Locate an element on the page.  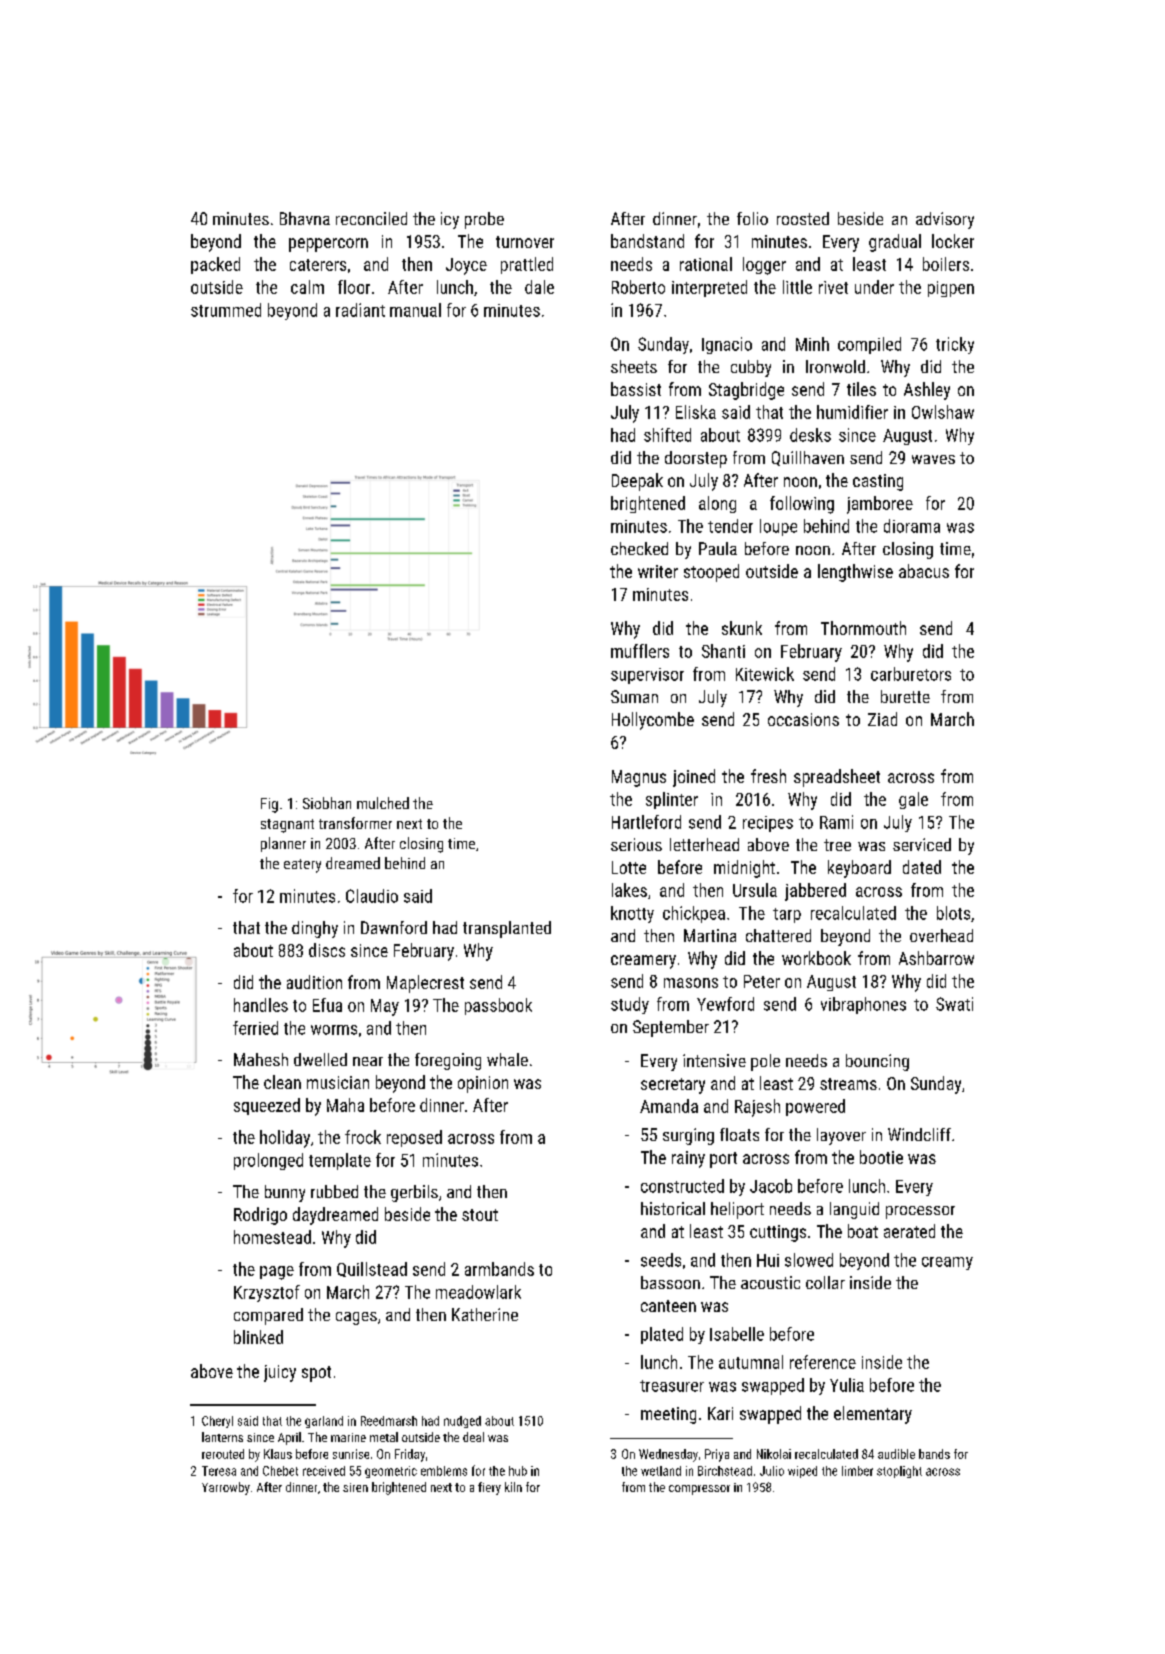
Lotte is located at coordinates (629, 867).
